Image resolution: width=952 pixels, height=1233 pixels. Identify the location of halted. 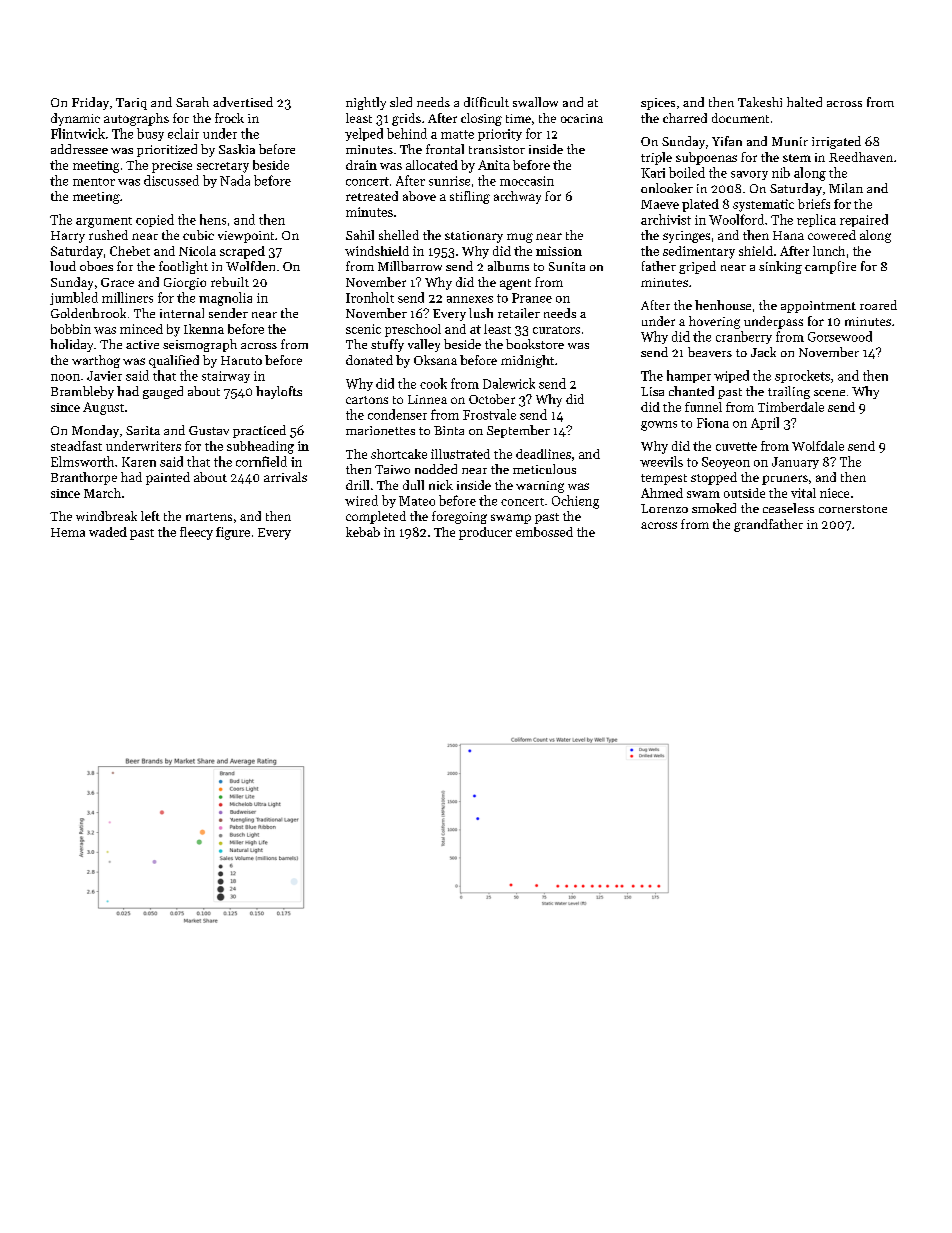
(804, 102).
